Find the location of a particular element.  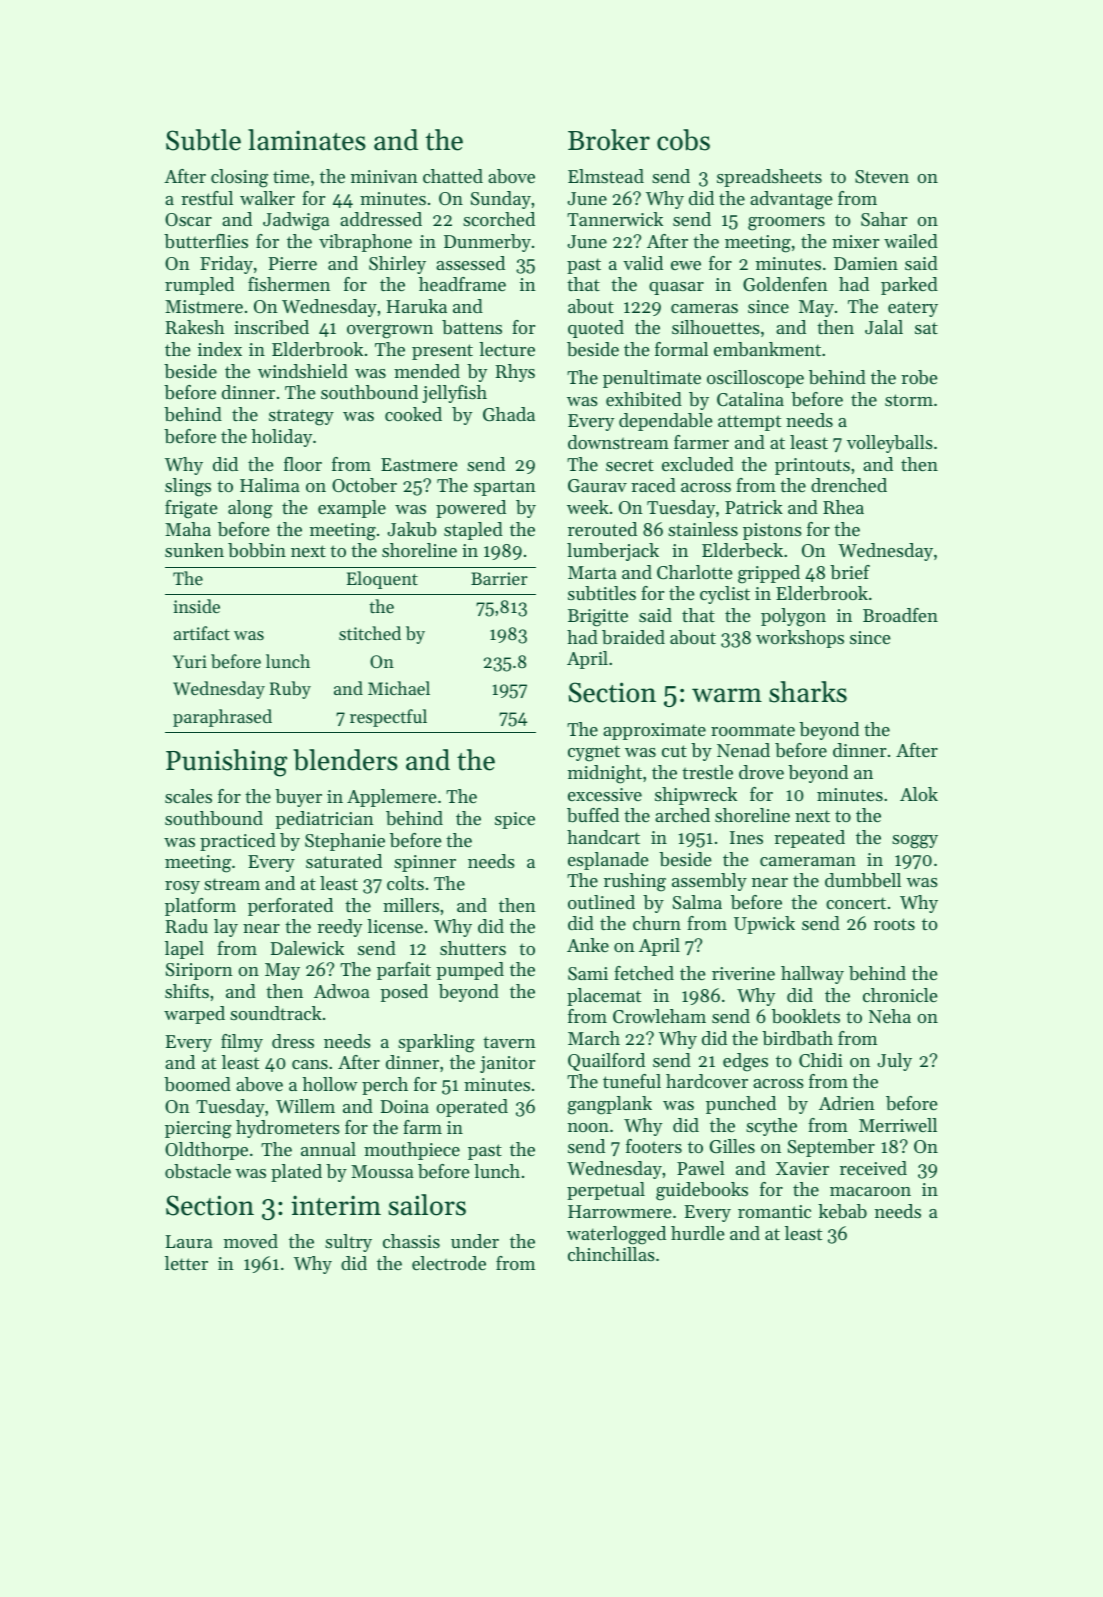

Subtle is located at coordinates (203, 140).
